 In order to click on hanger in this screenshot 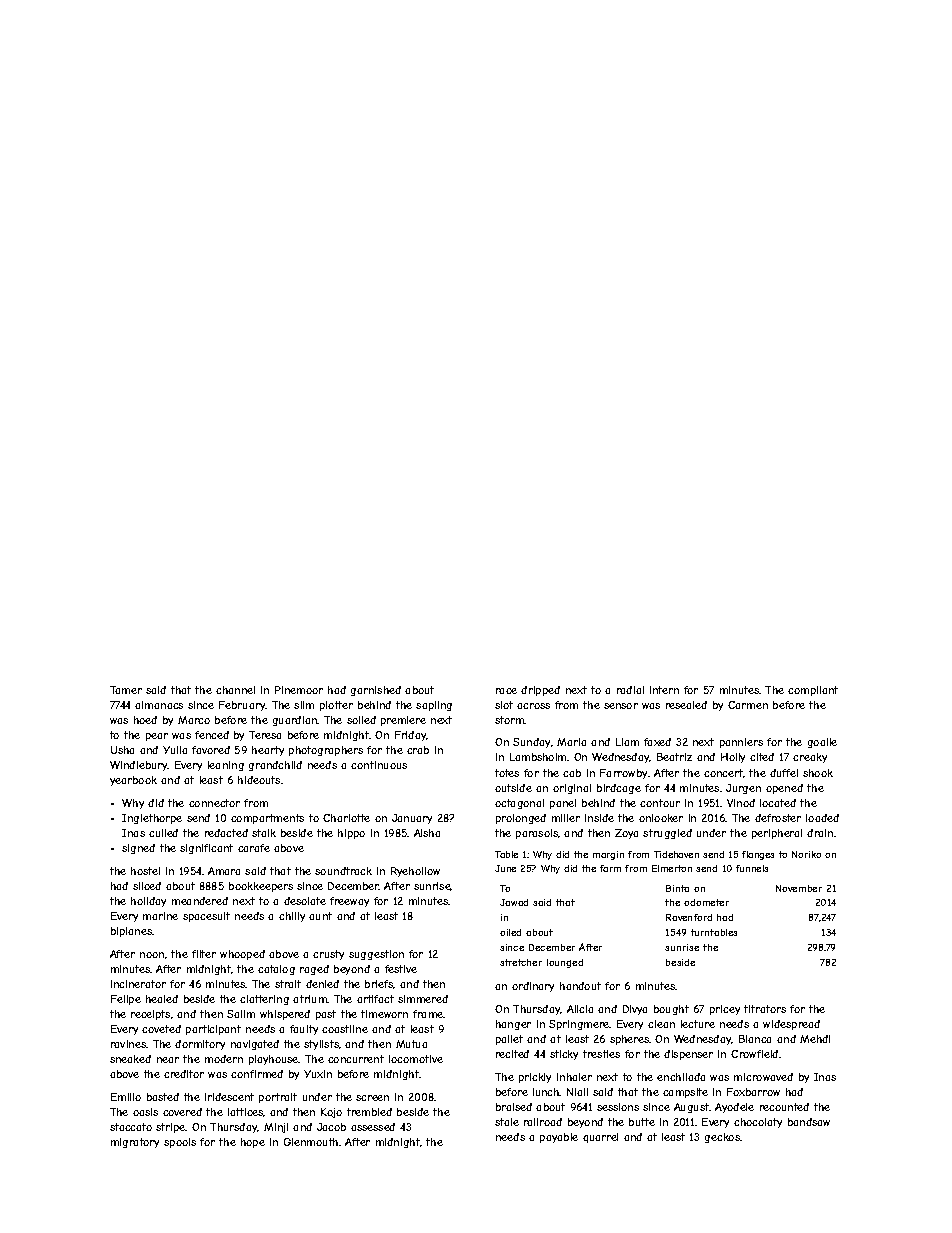, I will do `click(513, 1025)`.
